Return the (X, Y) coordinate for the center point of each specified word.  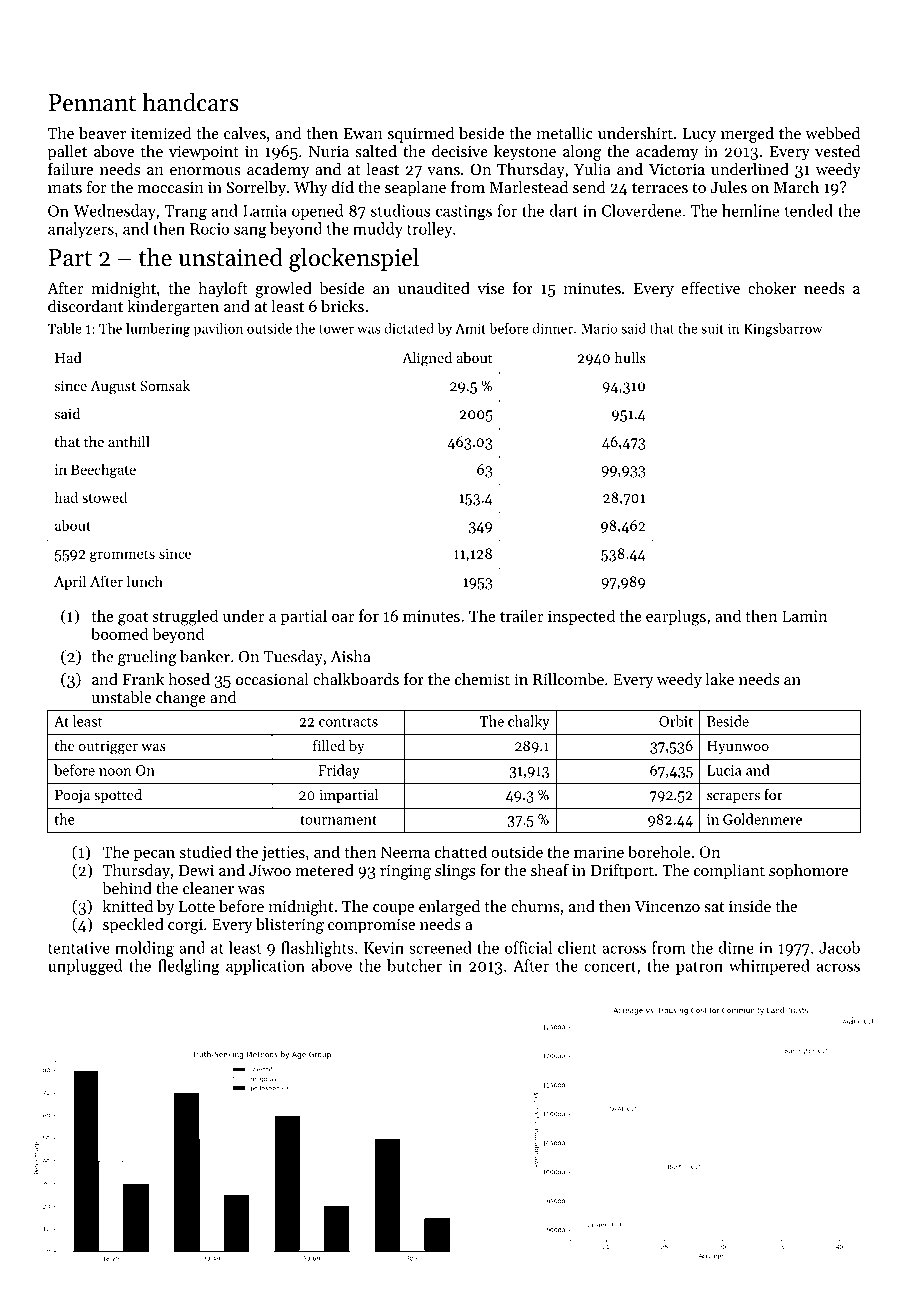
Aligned (427, 359)
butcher (414, 965)
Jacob (839, 947)
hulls (629, 357)
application (265, 967)
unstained (231, 257)
